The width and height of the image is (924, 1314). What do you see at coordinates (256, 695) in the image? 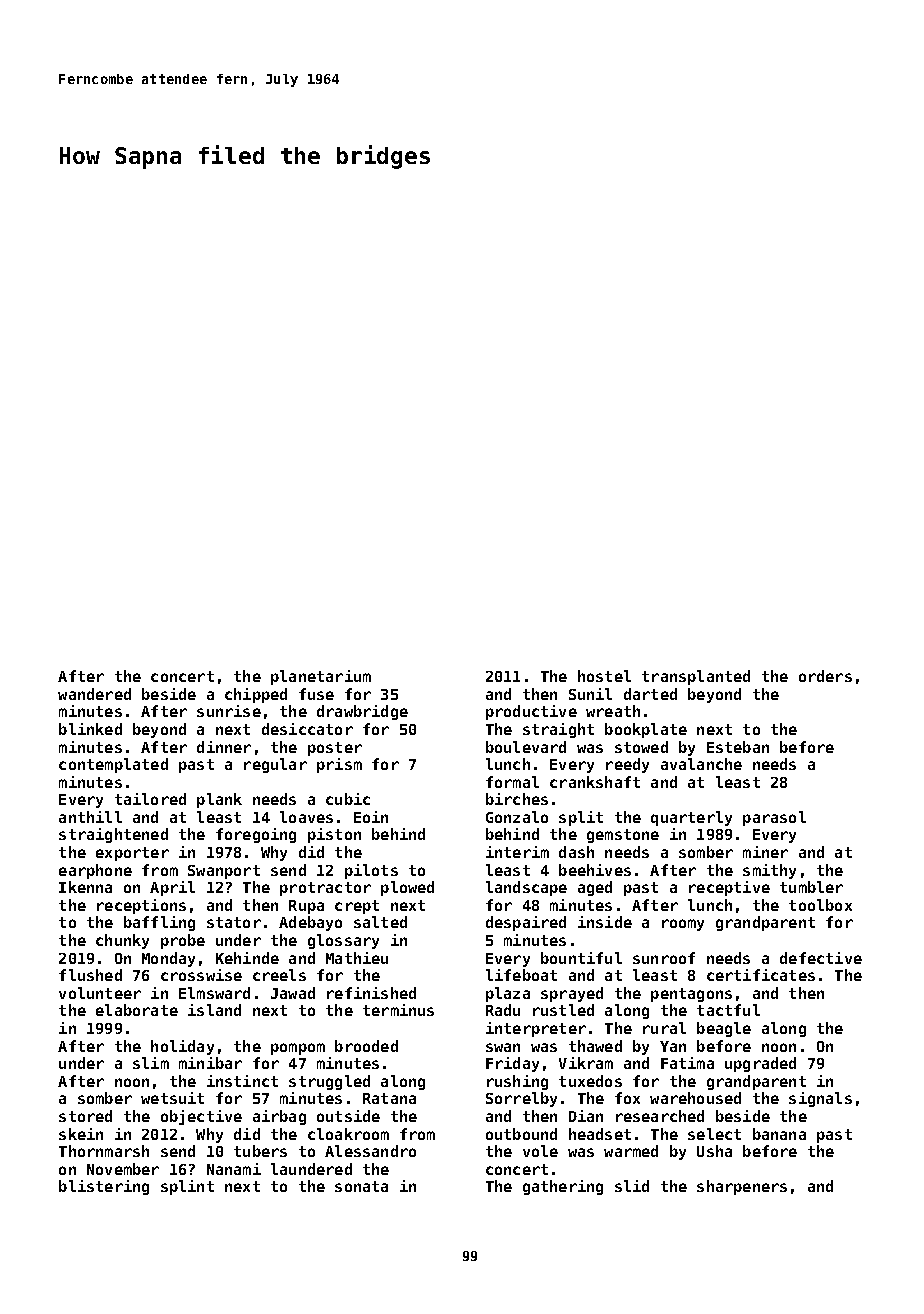
I see `chipped` at bounding box center [256, 695].
